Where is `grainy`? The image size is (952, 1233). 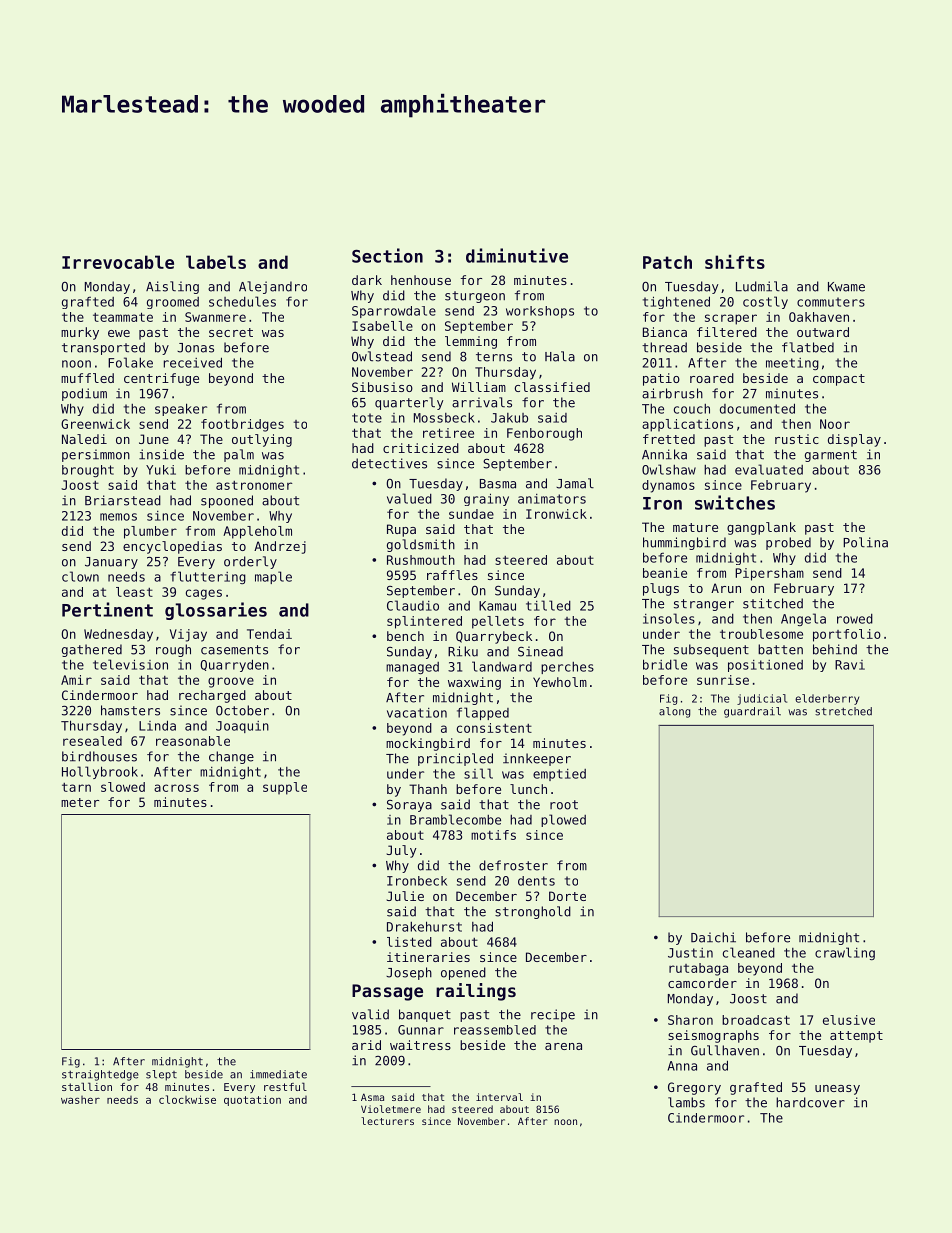 grainy is located at coordinates (486, 499).
